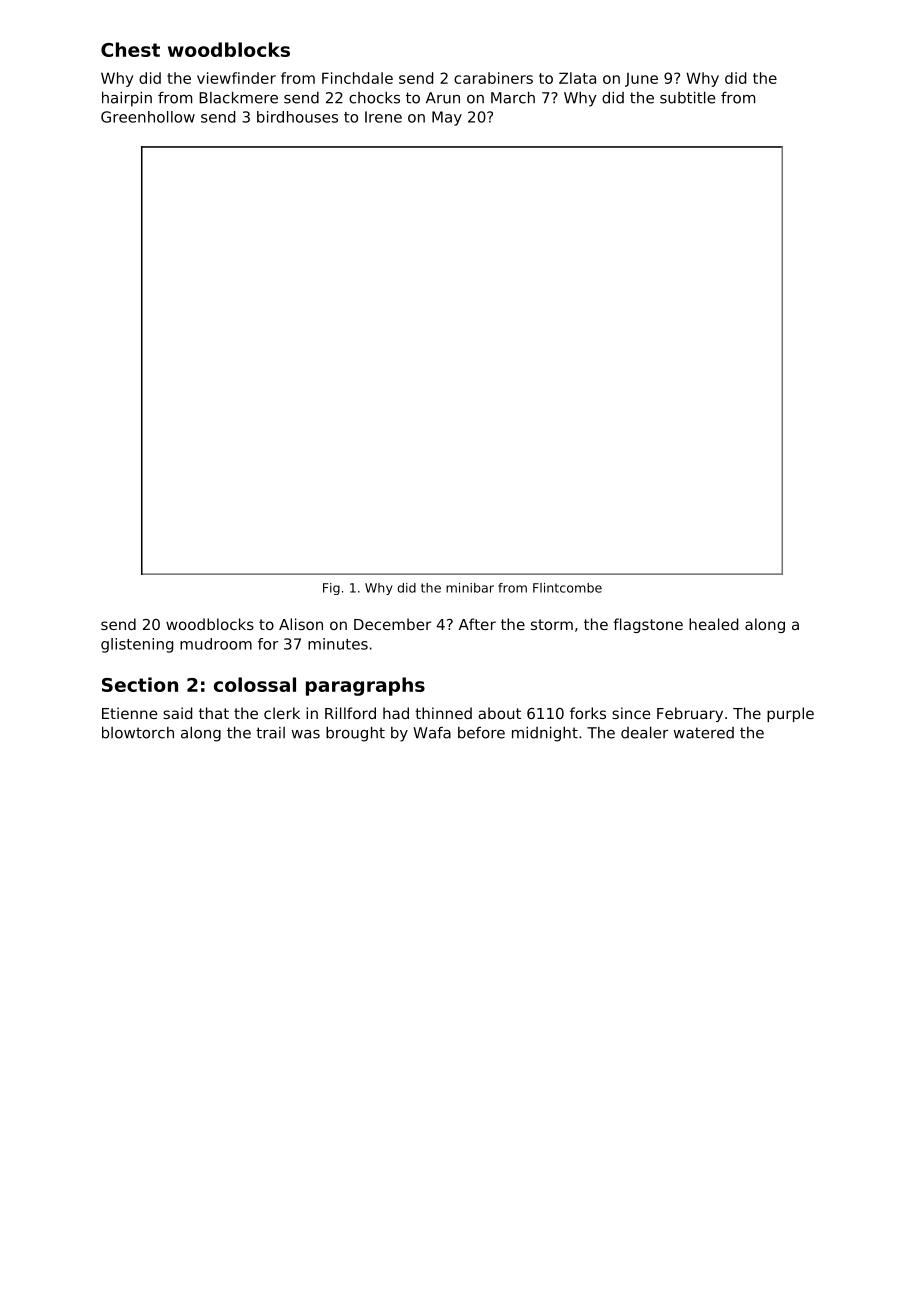 This screenshot has height=1308, width=924. Describe the element at coordinates (713, 624) in the screenshot. I see `healed` at that location.
